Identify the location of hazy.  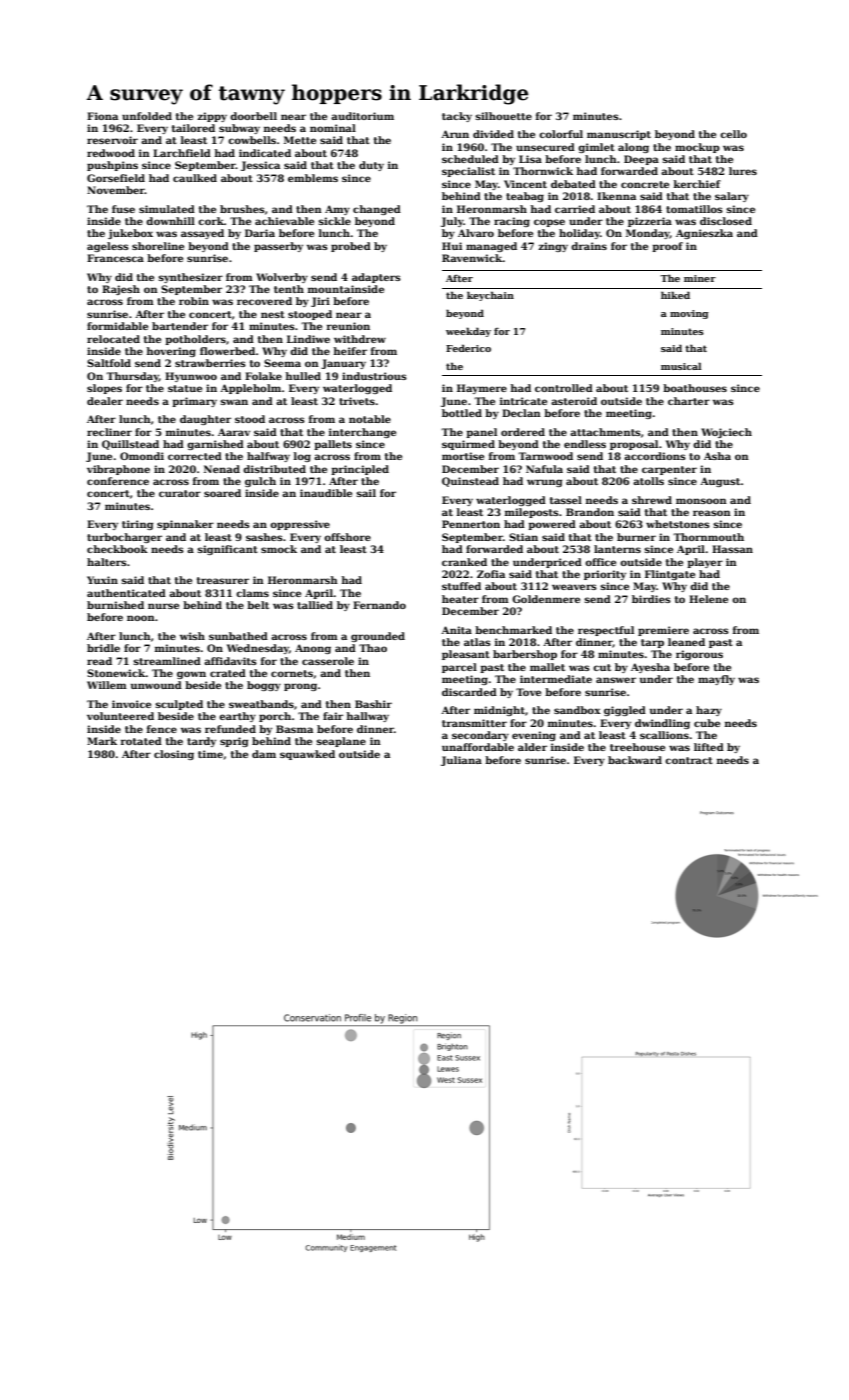
(709, 711).
